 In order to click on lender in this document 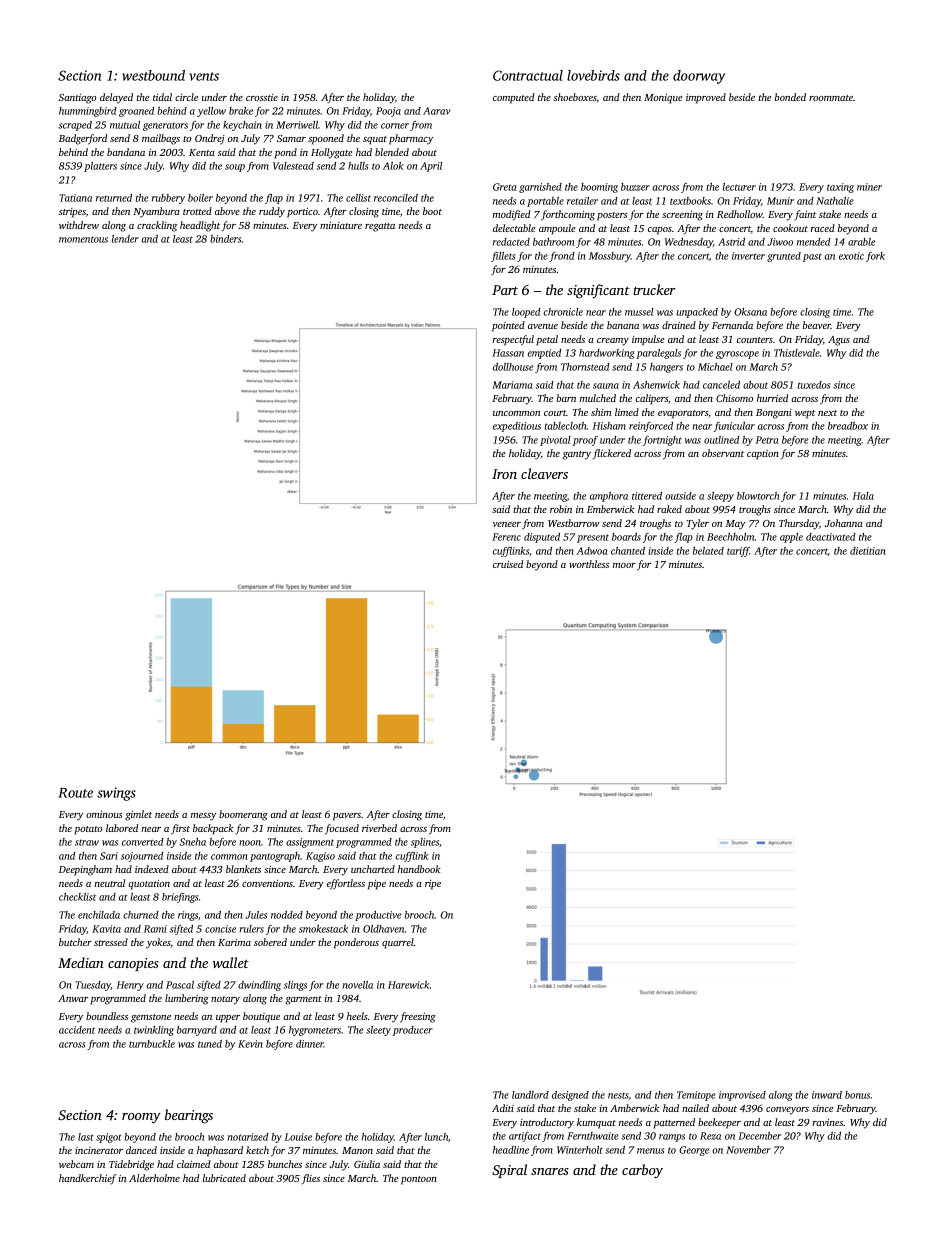, I will do `click(125, 239)`.
